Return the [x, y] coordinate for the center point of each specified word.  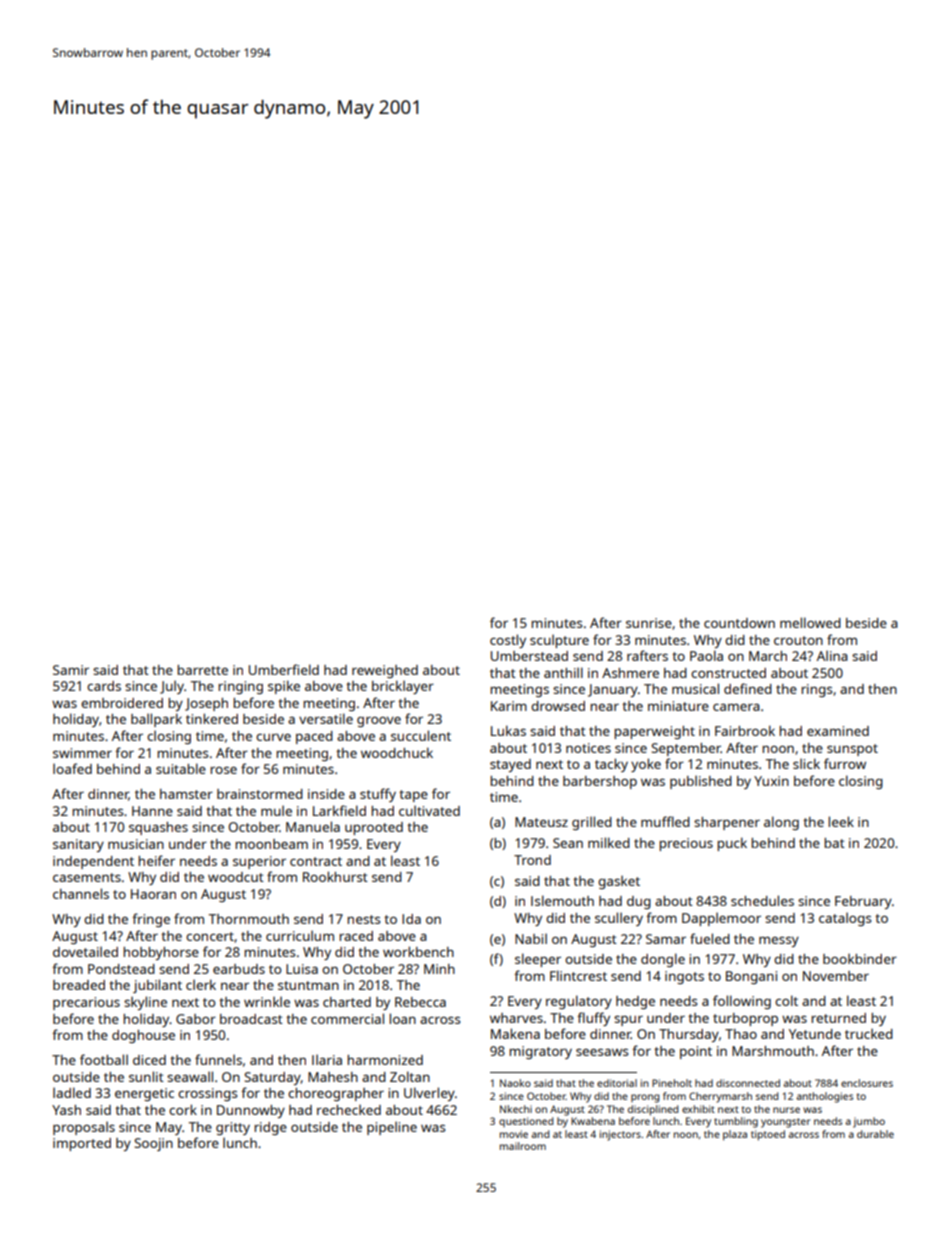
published [701, 782]
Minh [439, 969]
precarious [86, 1003]
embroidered [122, 703]
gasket [619, 882]
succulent [421, 735]
